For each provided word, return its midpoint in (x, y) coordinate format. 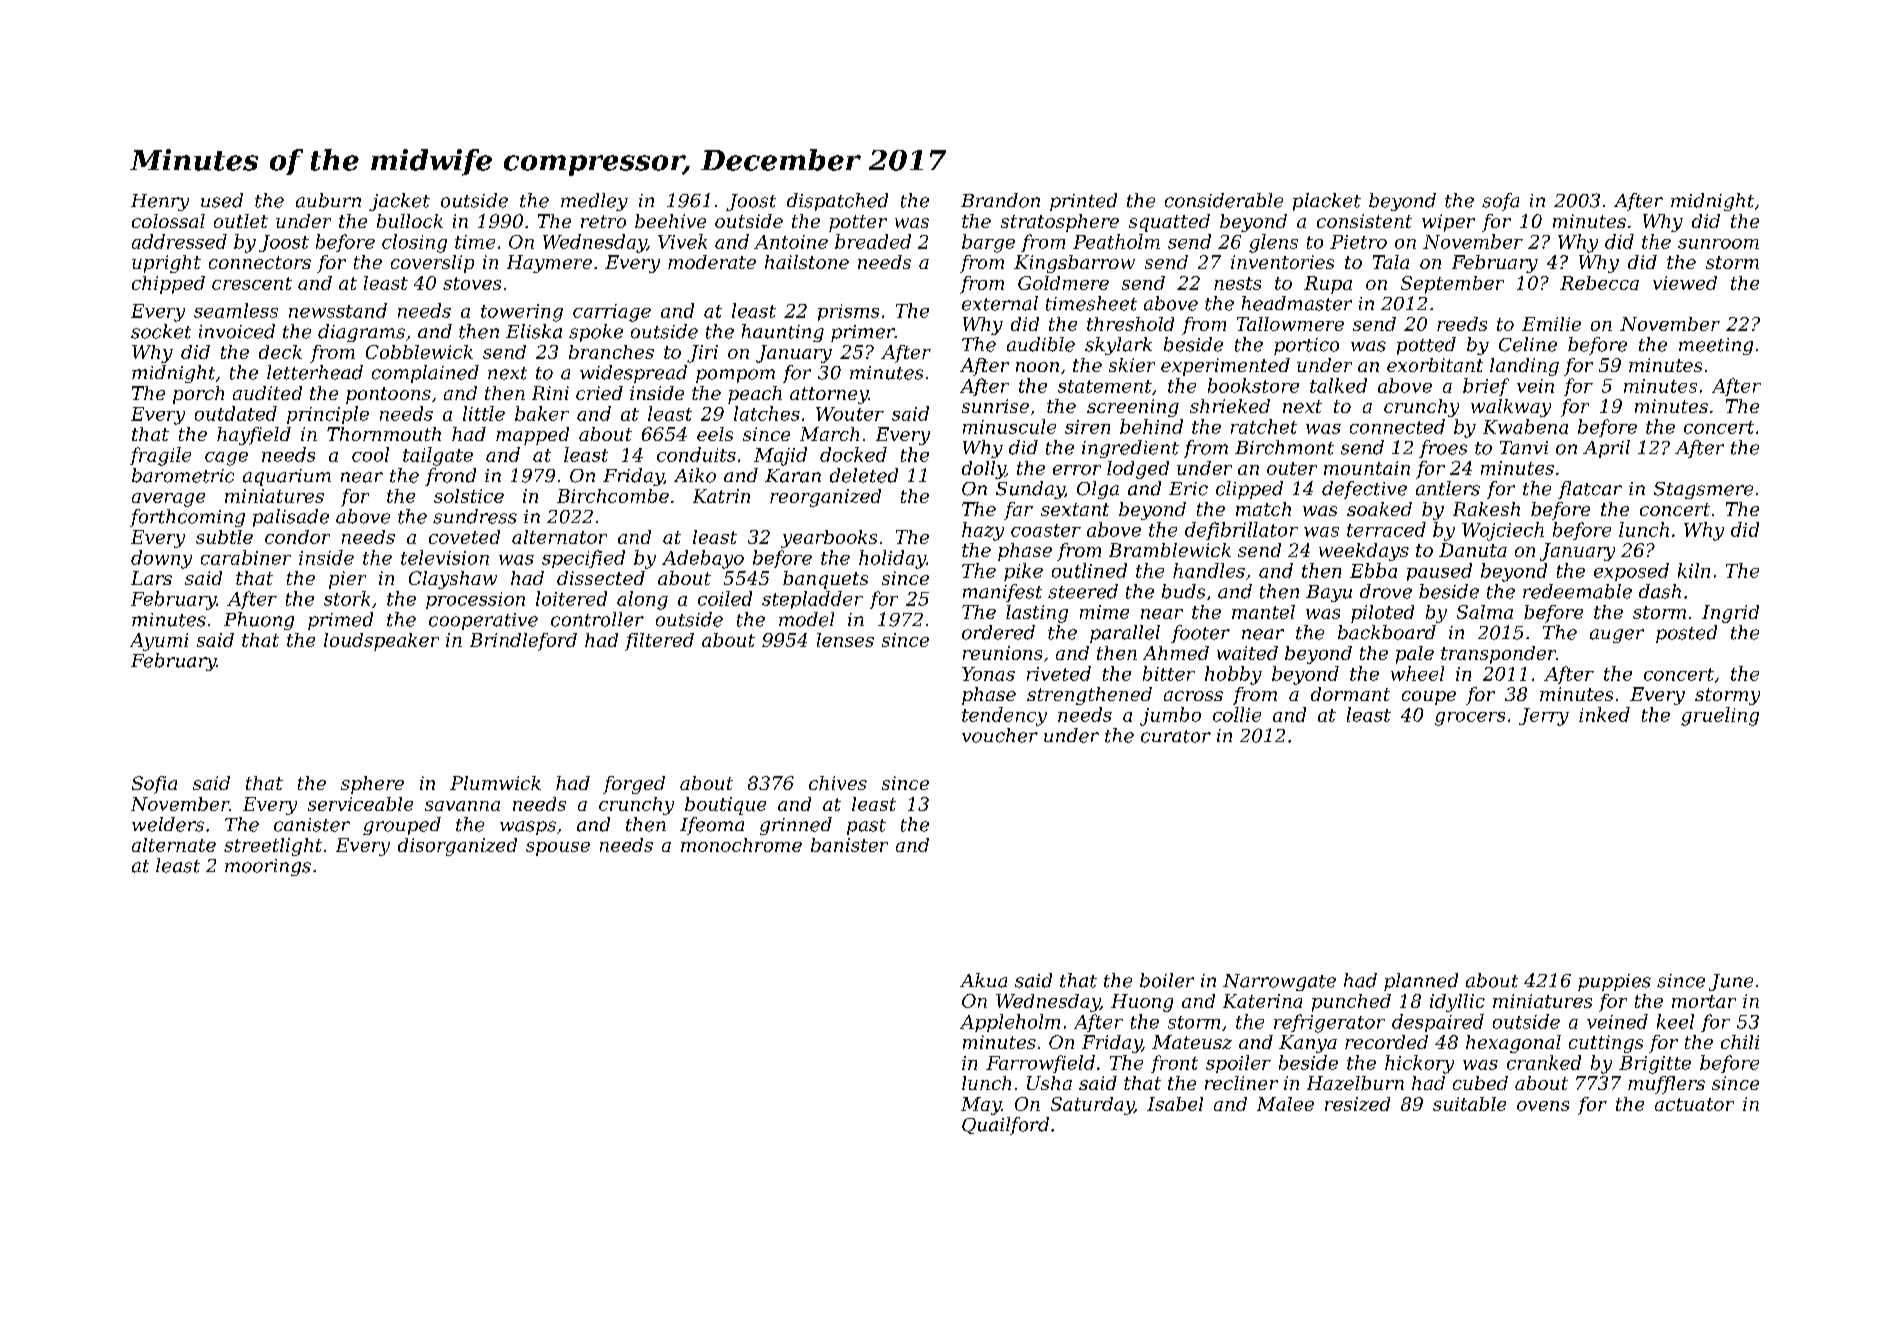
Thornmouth (384, 434)
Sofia (154, 785)
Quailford (1005, 1126)
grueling (1720, 716)
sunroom (1718, 244)
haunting (783, 333)
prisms (848, 312)
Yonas (988, 674)
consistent (1364, 221)
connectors (260, 262)
